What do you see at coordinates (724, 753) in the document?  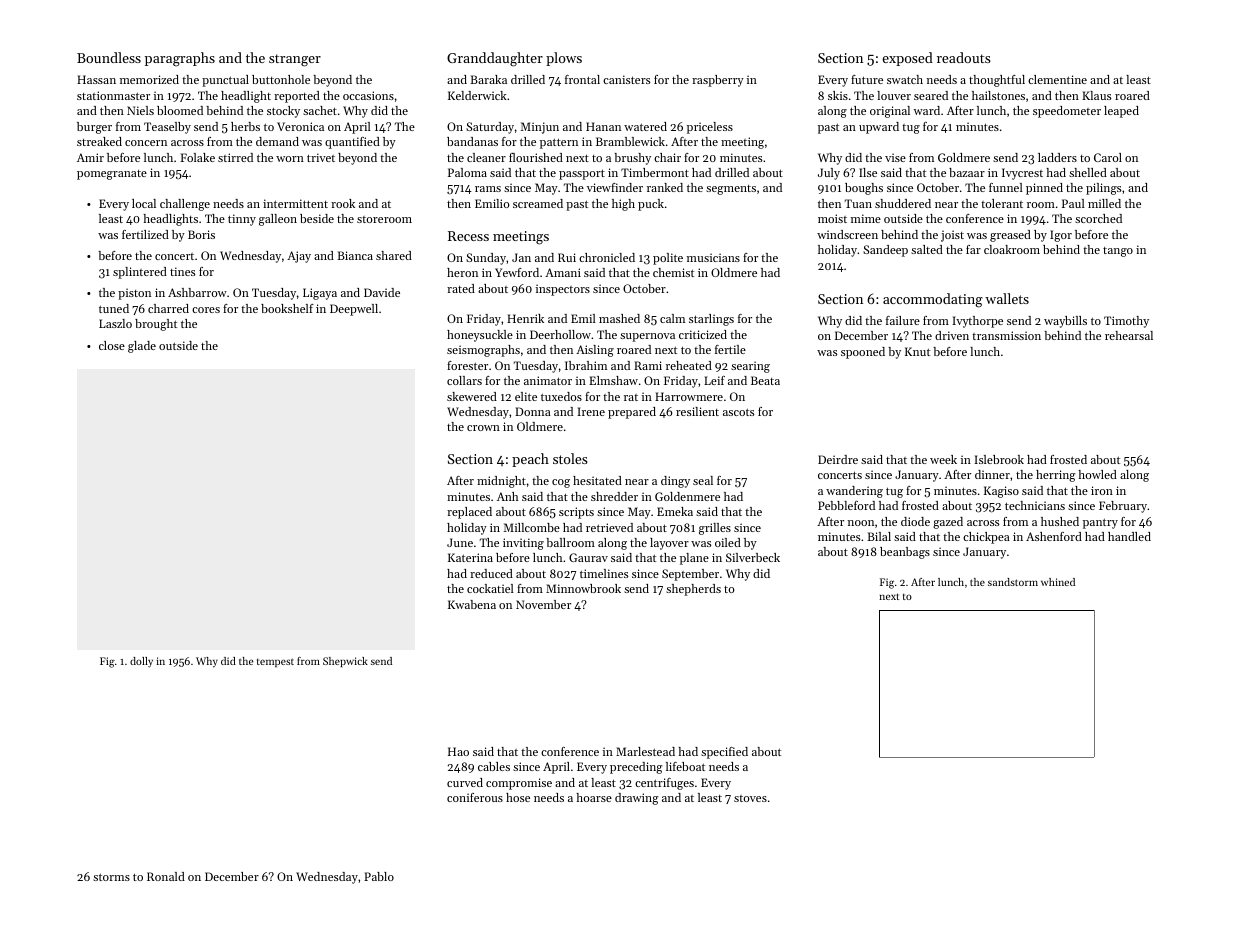 I see `specified` at bounding box center [724, 753].
